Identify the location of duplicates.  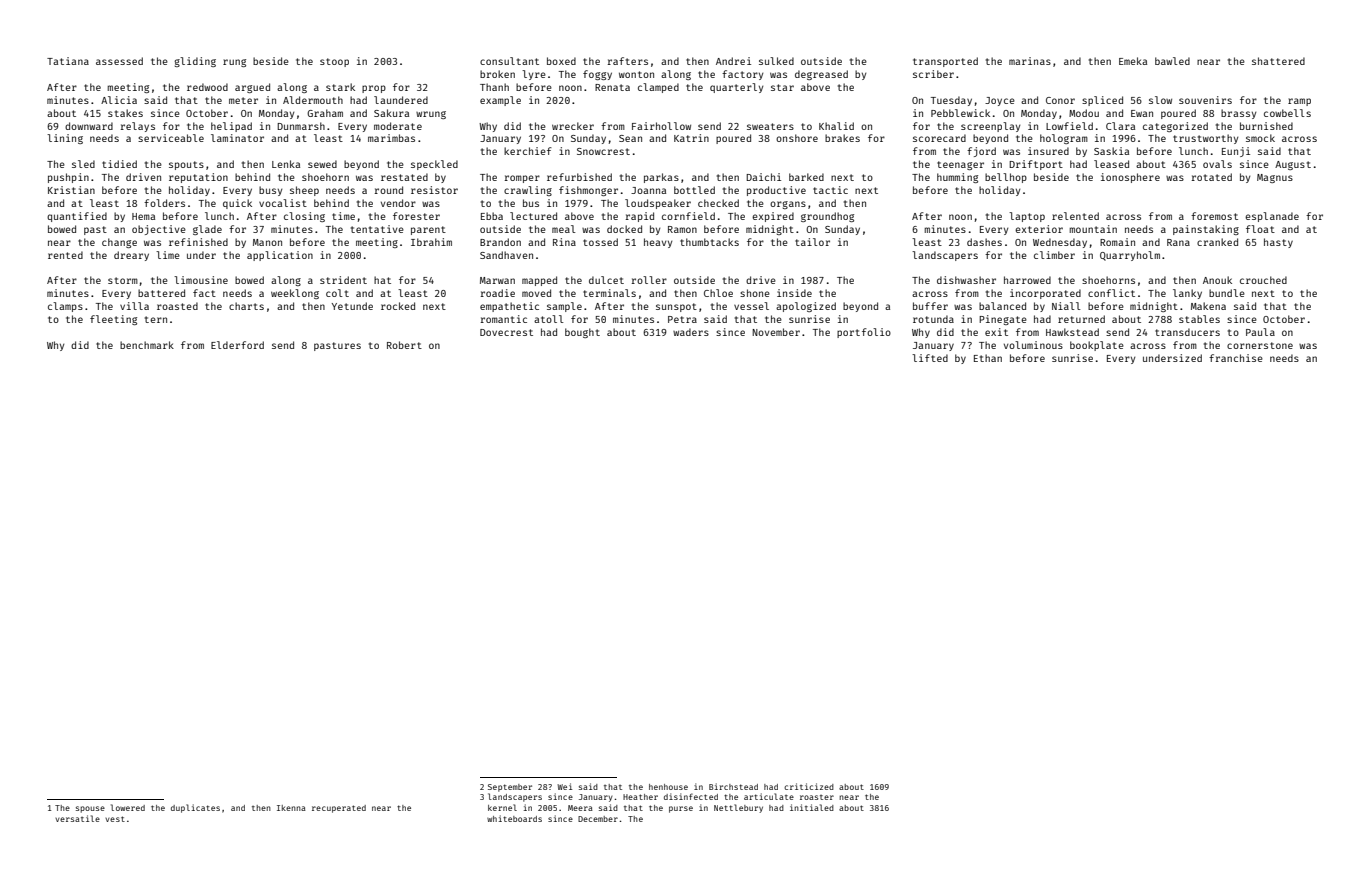
(195, 808).
